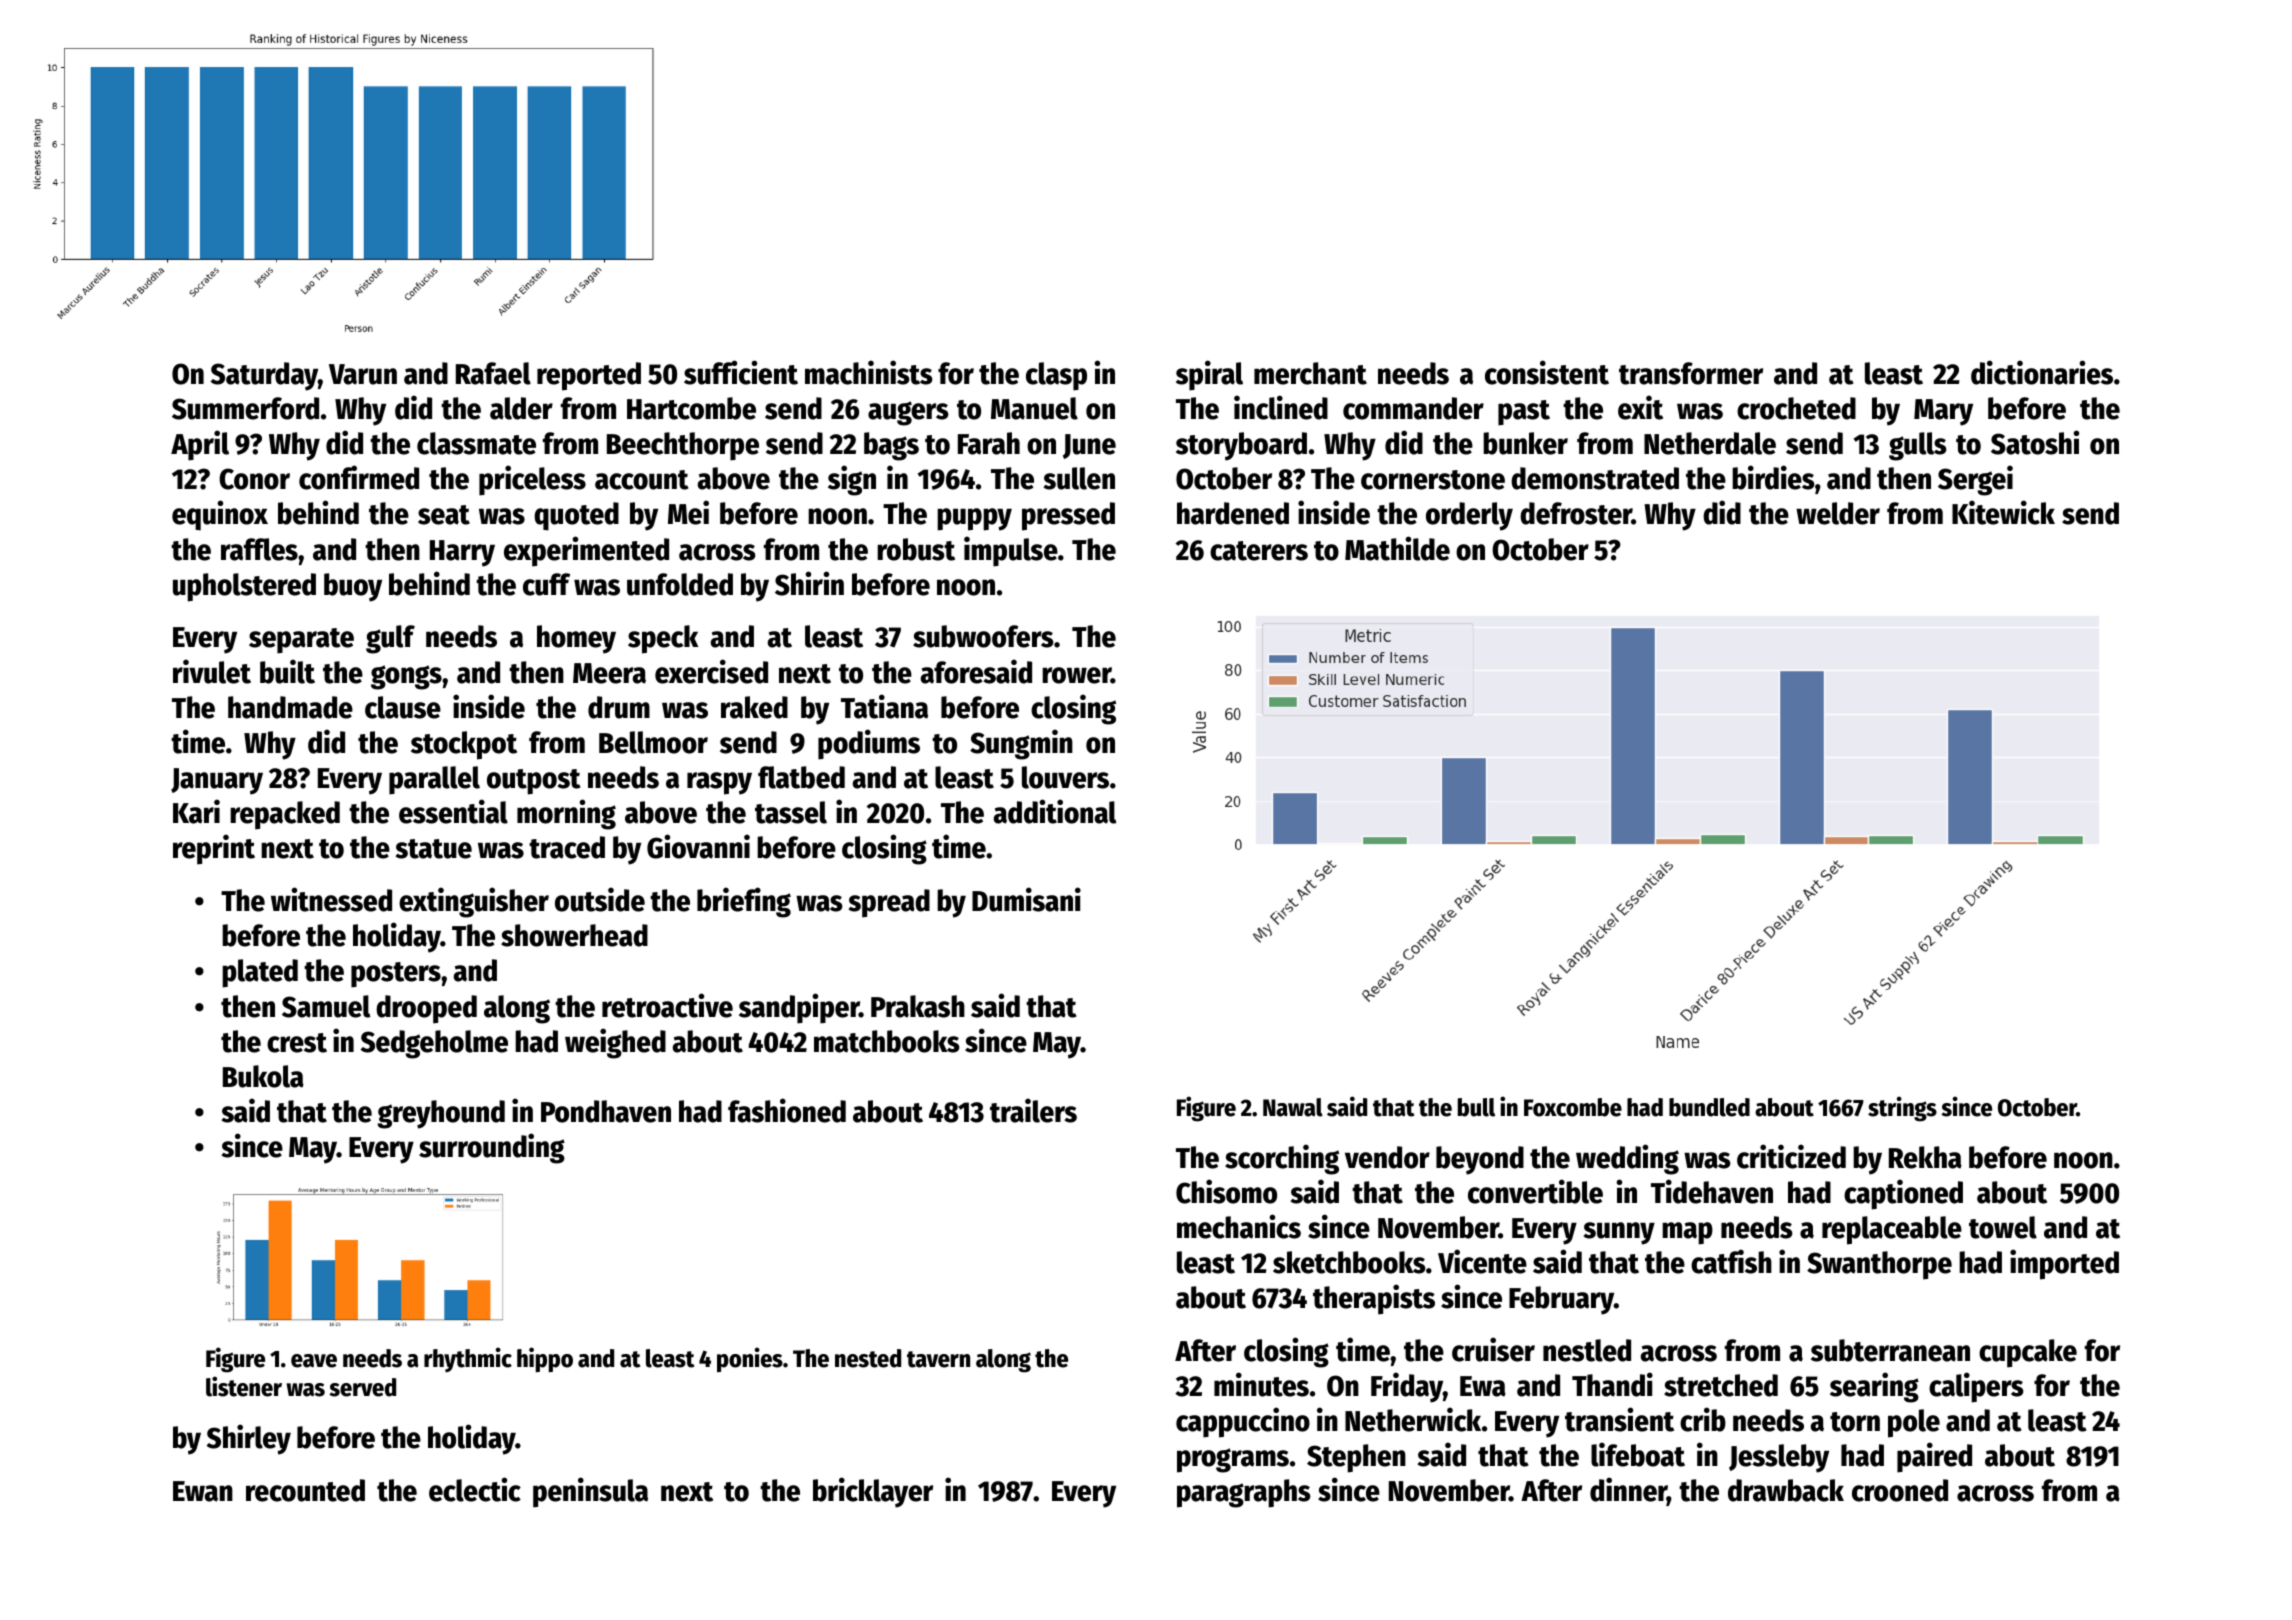 Image resolution: width=2292 pixels, height=1620 pixels. What do you see at coordinates (1838, 513) in the page?
I see `welder` at bounding box center [1838, 513].
